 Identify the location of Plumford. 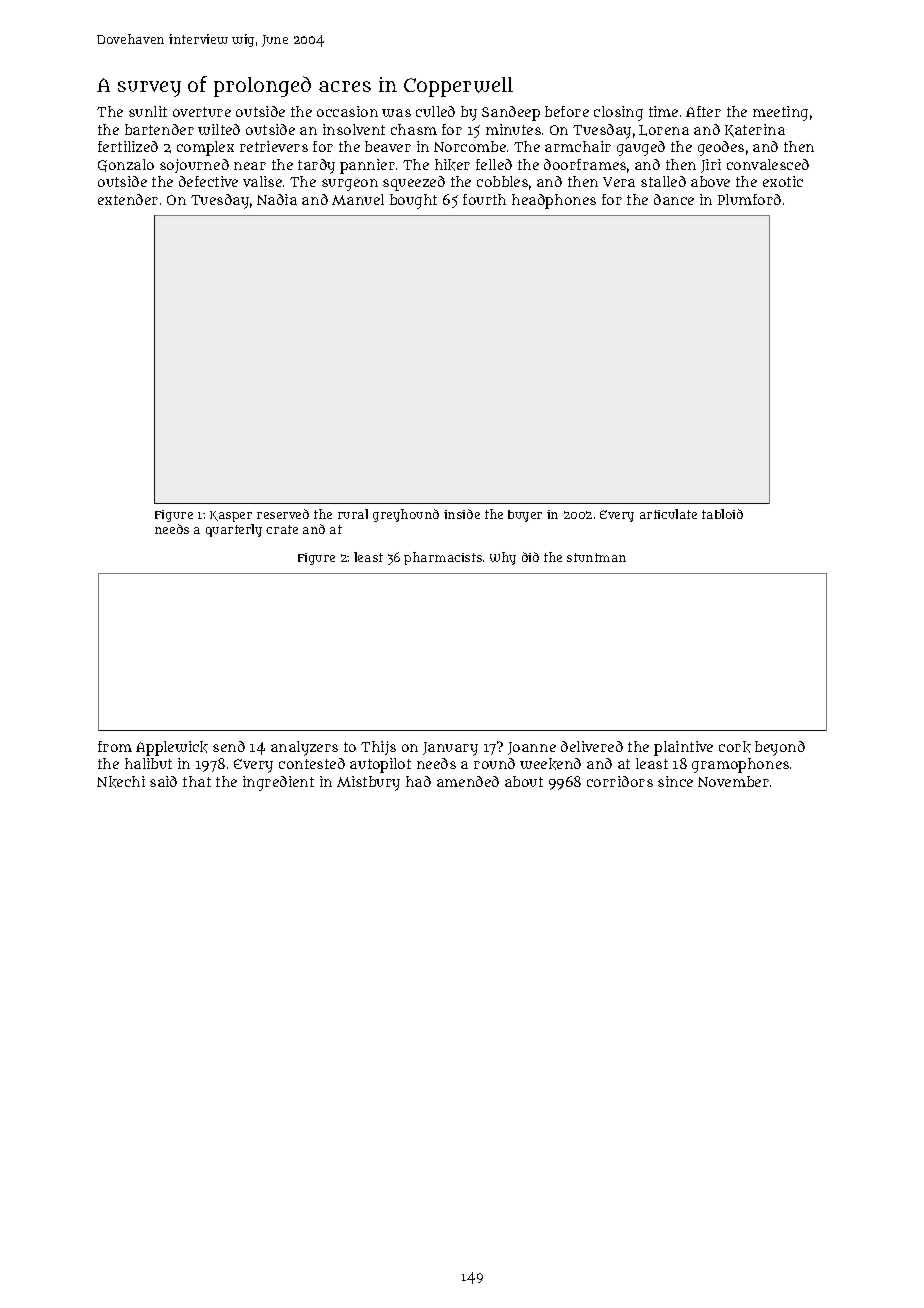
(749, 199).
